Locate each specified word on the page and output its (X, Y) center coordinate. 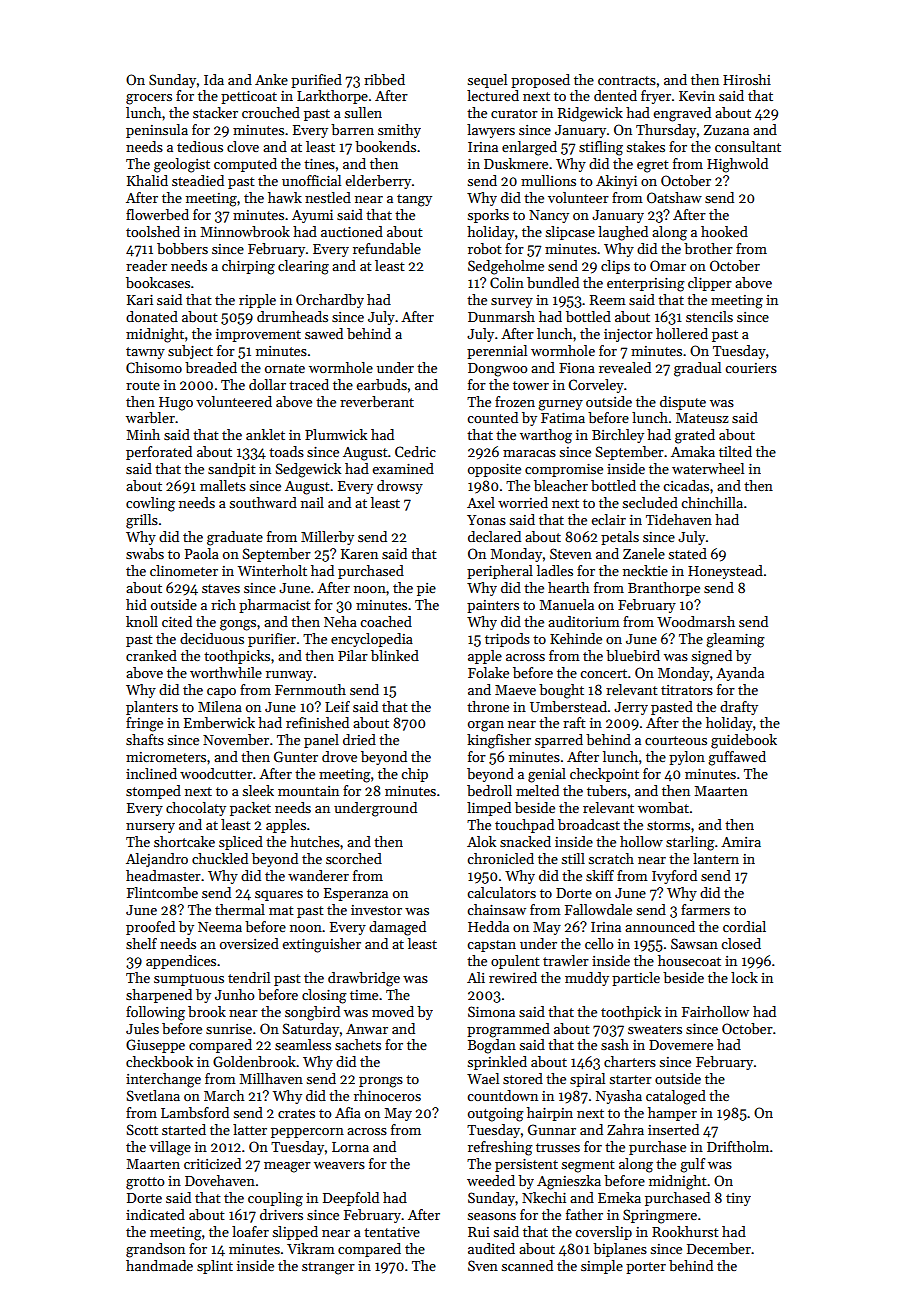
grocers (149, 99)
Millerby (327, 538)
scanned (527, 1265)
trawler (566, 960)
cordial (744, 926)
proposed (540, 81)
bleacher (561, 485)
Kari (140, 300)
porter (646, 1268)
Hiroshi (747, 79)
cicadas (686, 485)
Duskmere (516, 163)
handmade (159, 1265)
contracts (627, 80)
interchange (163, 1080)
